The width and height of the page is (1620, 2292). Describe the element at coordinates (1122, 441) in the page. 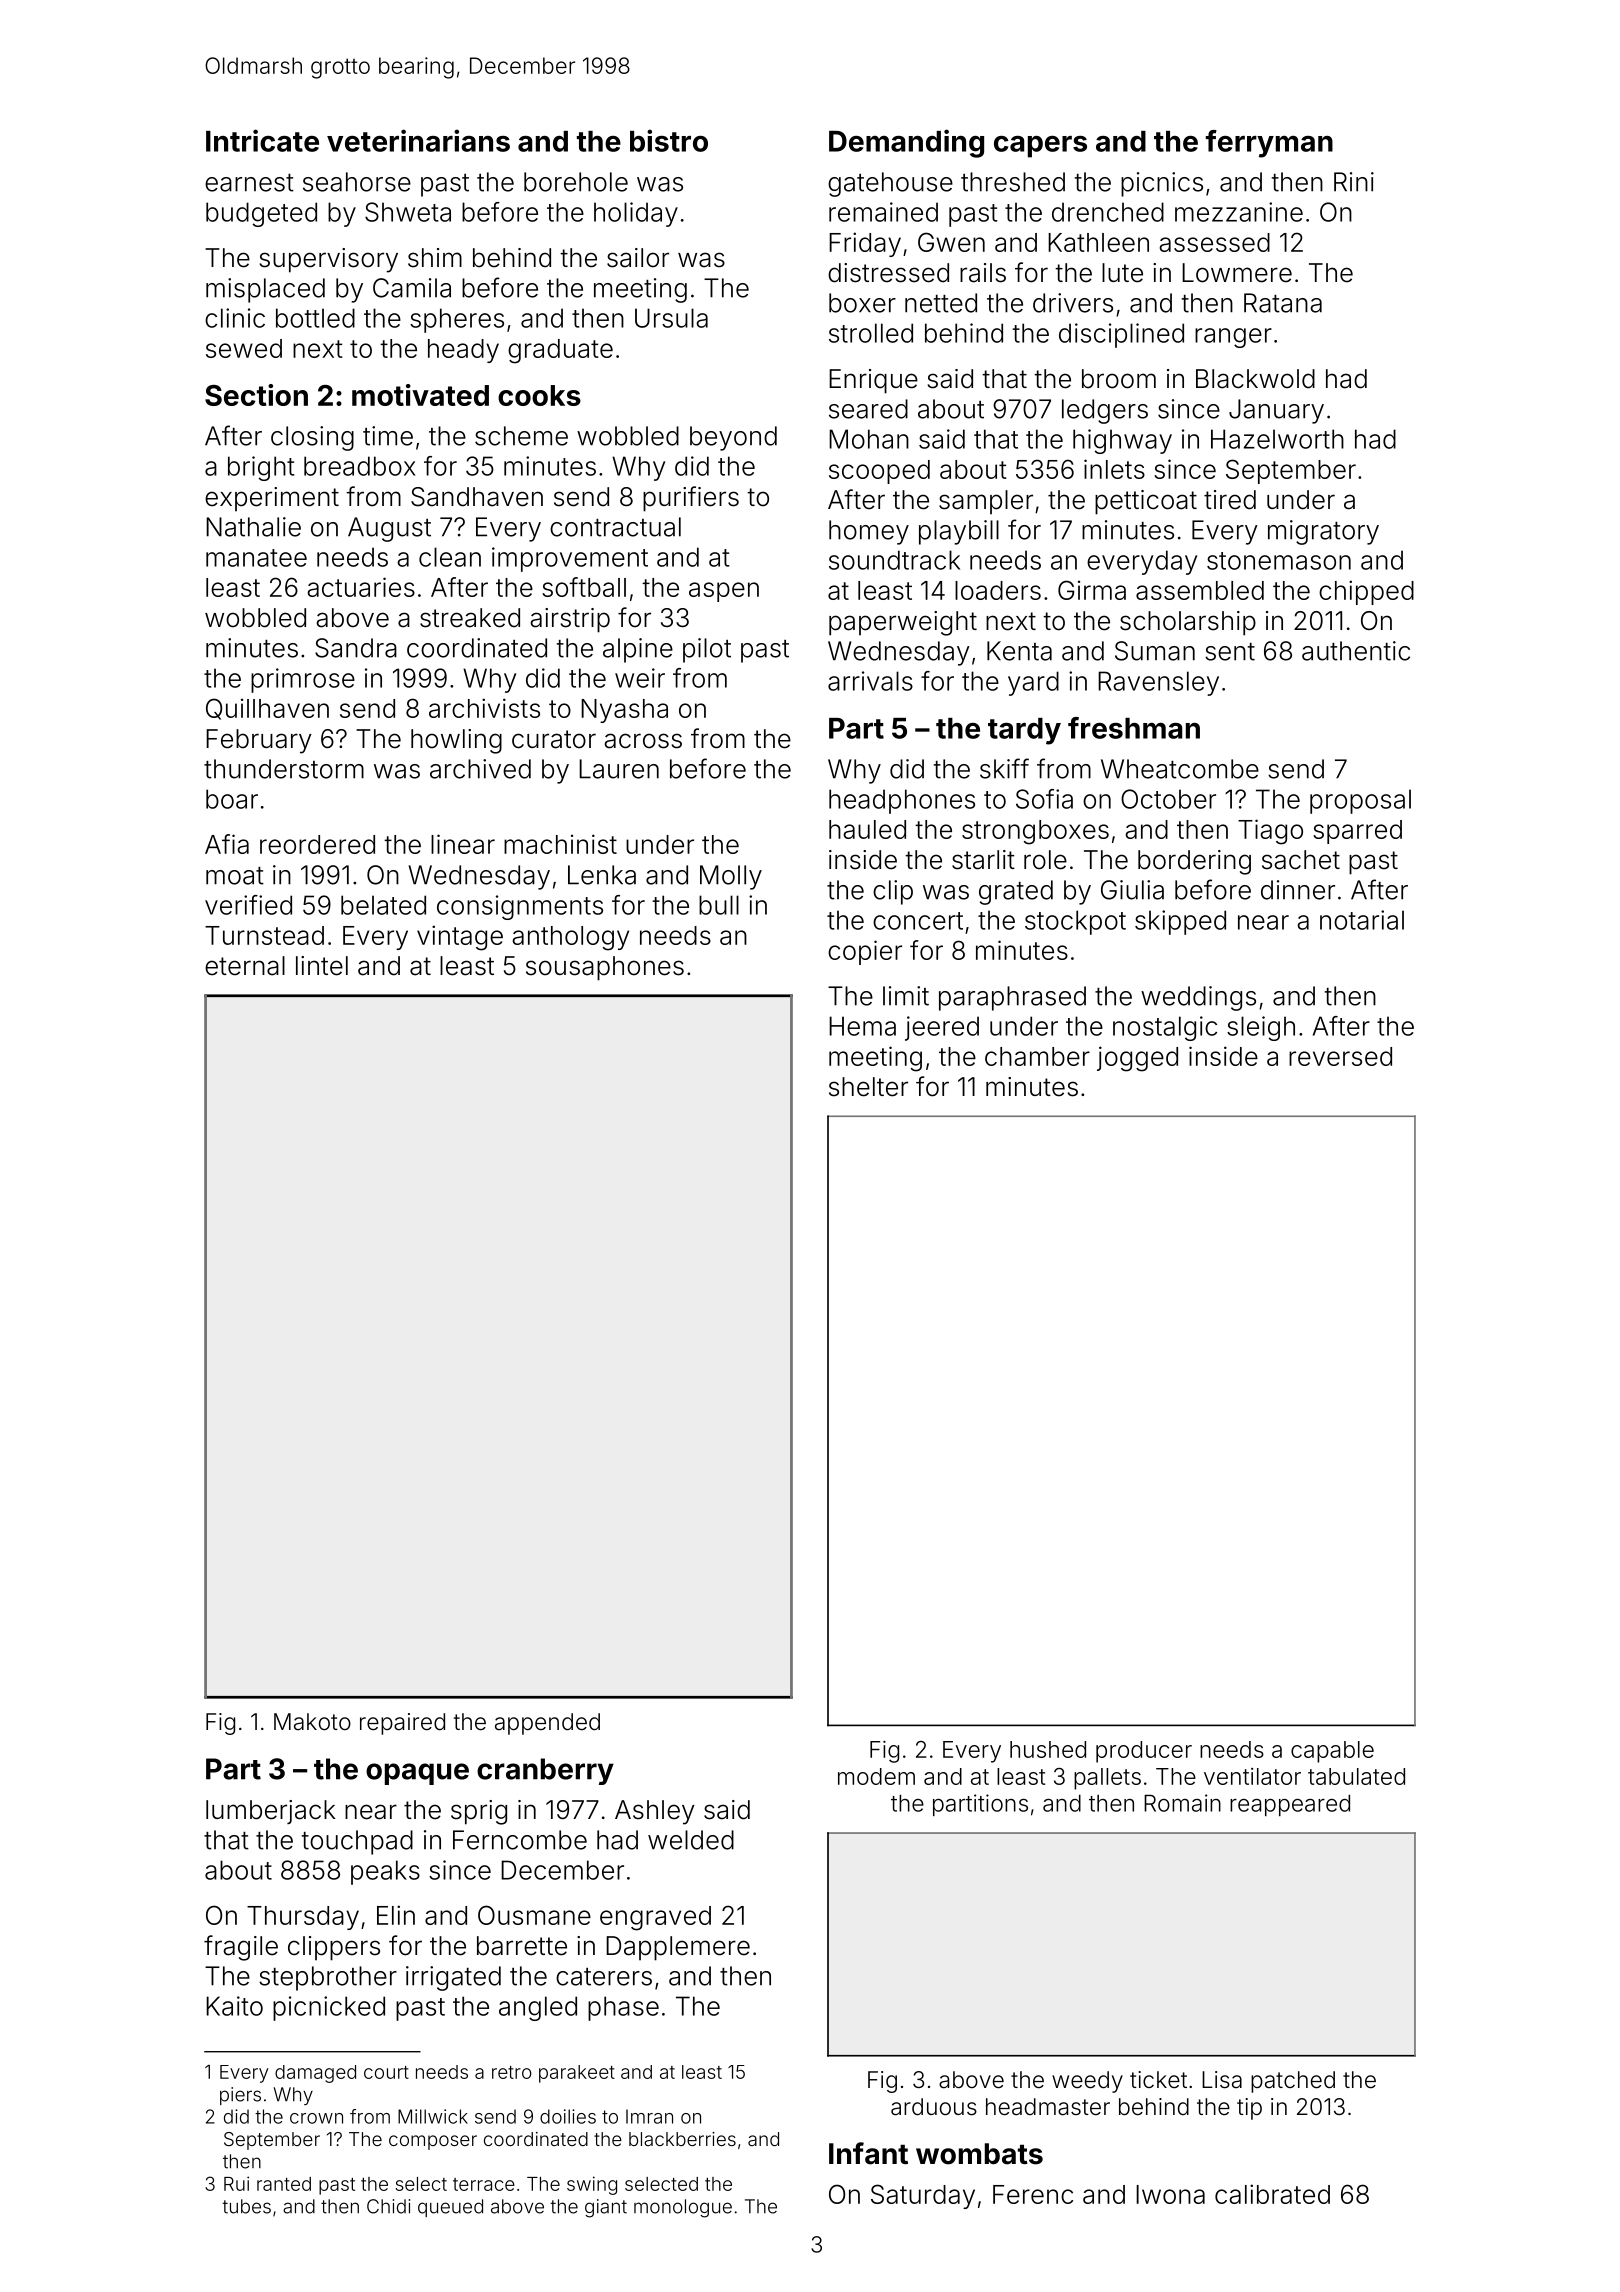

I see `highway` at that location.
